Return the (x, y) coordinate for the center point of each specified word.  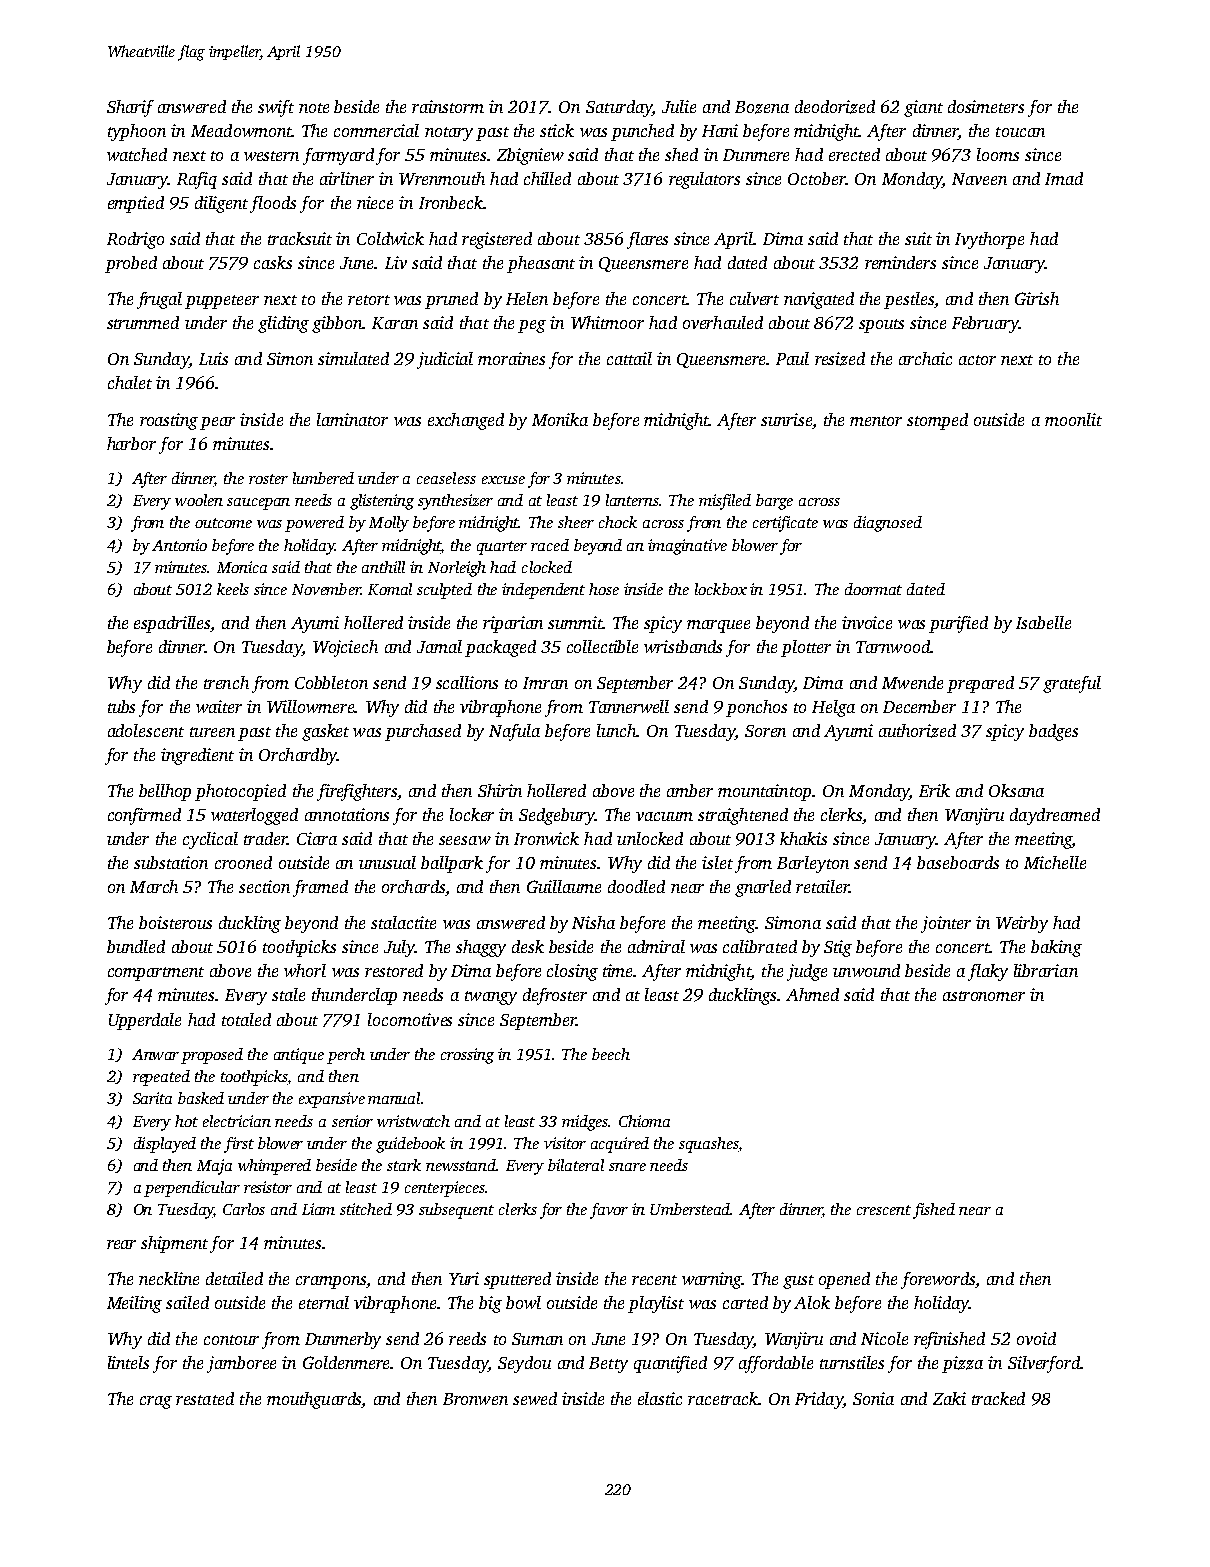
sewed (535, 1398)
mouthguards (314, 1400)
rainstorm (448, 106)
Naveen (979, 179)
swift (276, 108)
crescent (884, 1210)
